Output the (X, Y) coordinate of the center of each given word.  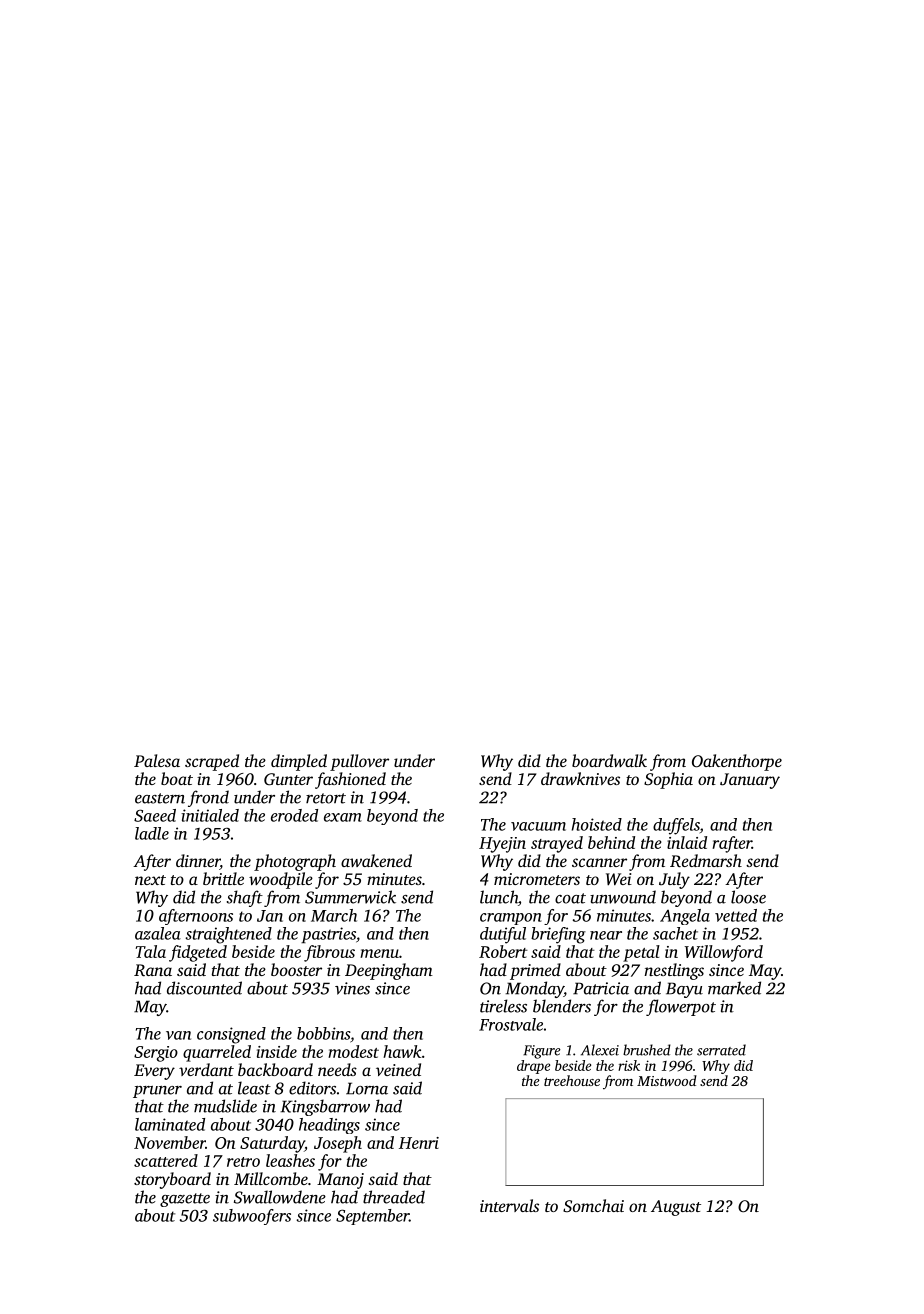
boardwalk (609, 760)
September (372, 1217)
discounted (204, 988)
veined (398, 1069)
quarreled (217, 1053)
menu (379, 953)
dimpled (299, 762)
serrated (721, 1050)
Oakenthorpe (737, 762)
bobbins (323, 1033)
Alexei (600, 1050)
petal (641, 953)
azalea (158, 933)
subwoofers (252, 1217)
